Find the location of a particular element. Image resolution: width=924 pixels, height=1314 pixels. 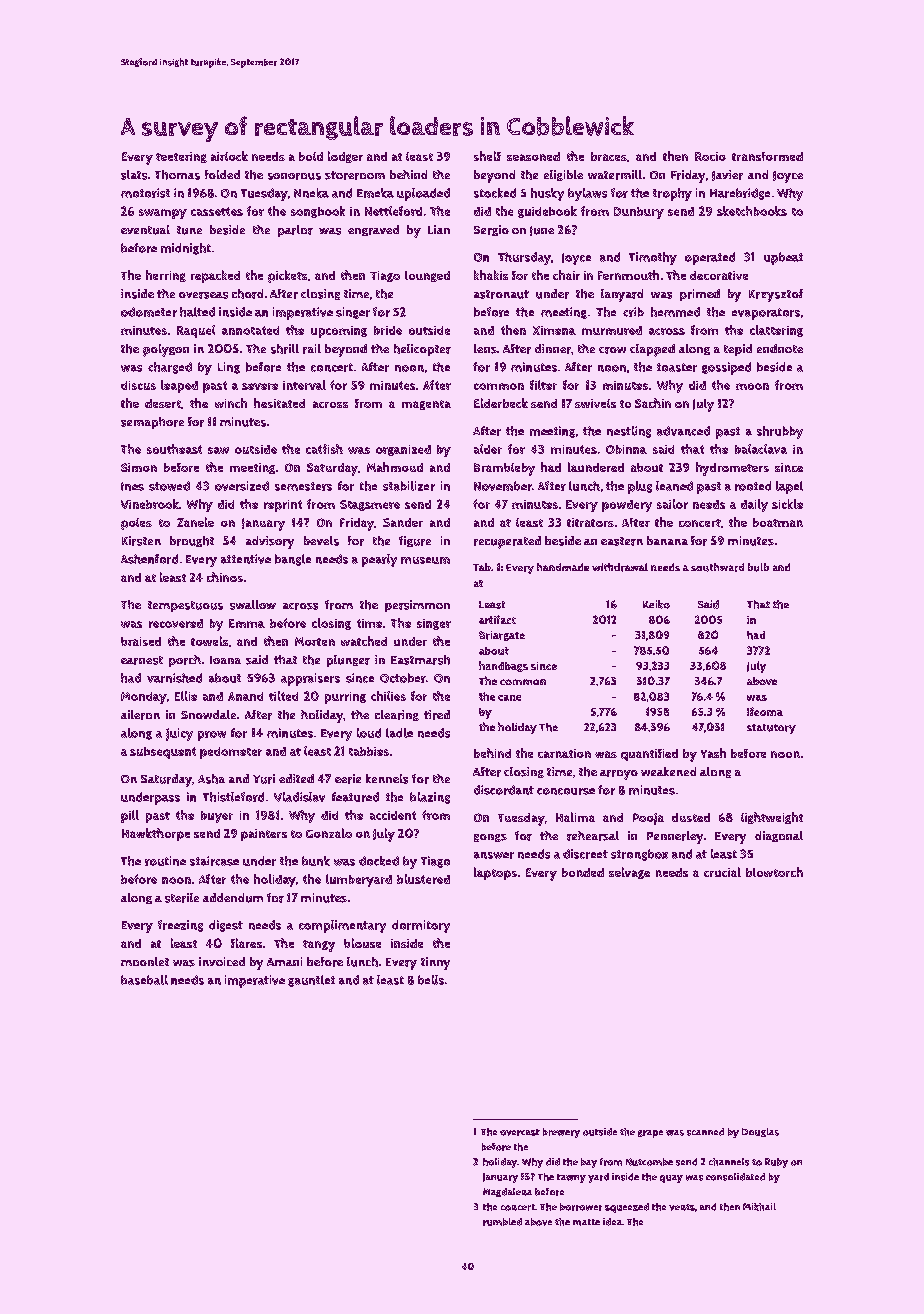

rumbled is located at coordinates (502, 1222).
